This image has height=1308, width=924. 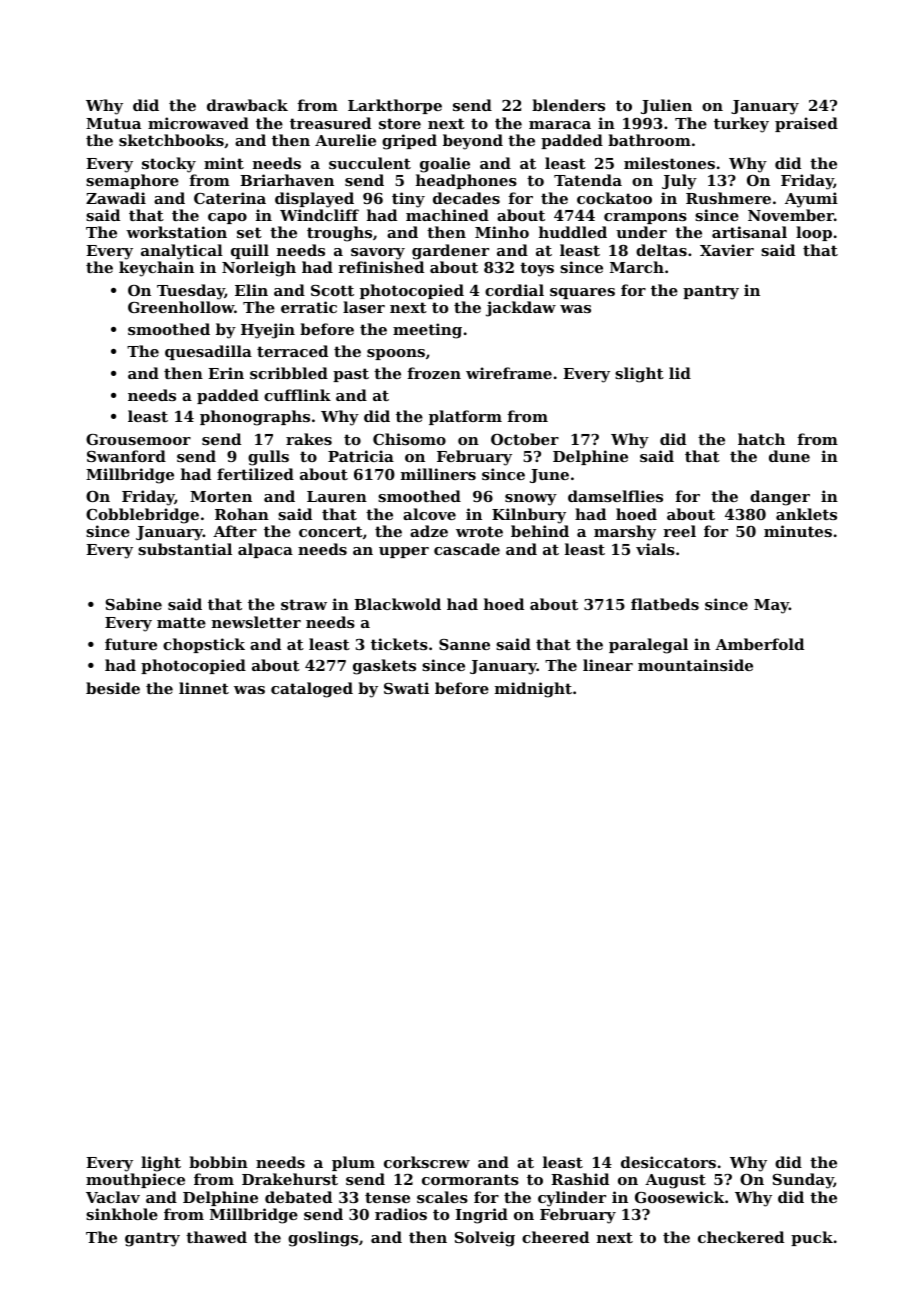 I want to click on Sabine, so click(x=134, y=604).
